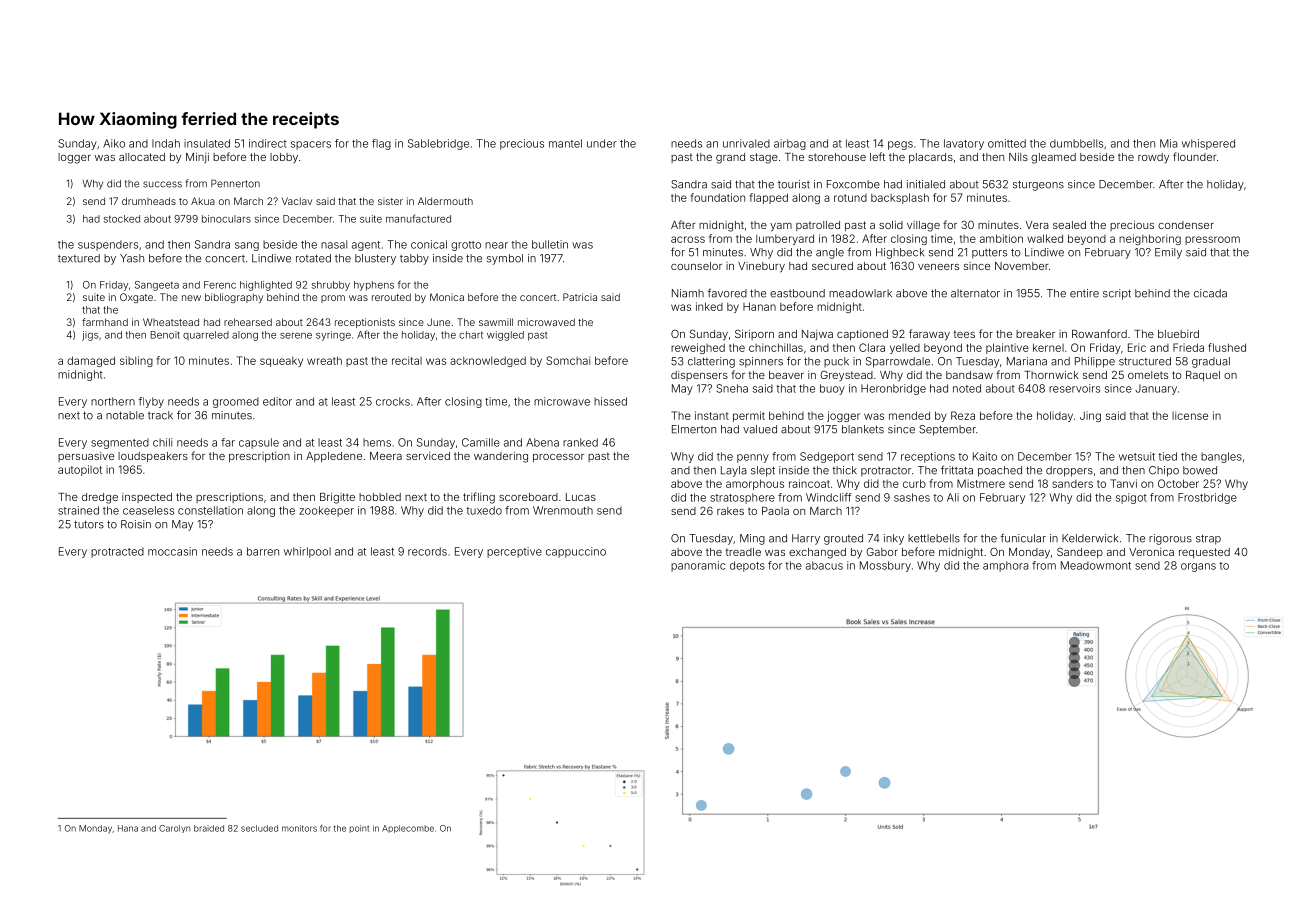 Image resolution: width=1308 pixels, height=924 pixels. I want to click on Thornwick, so click(1051, 375).
